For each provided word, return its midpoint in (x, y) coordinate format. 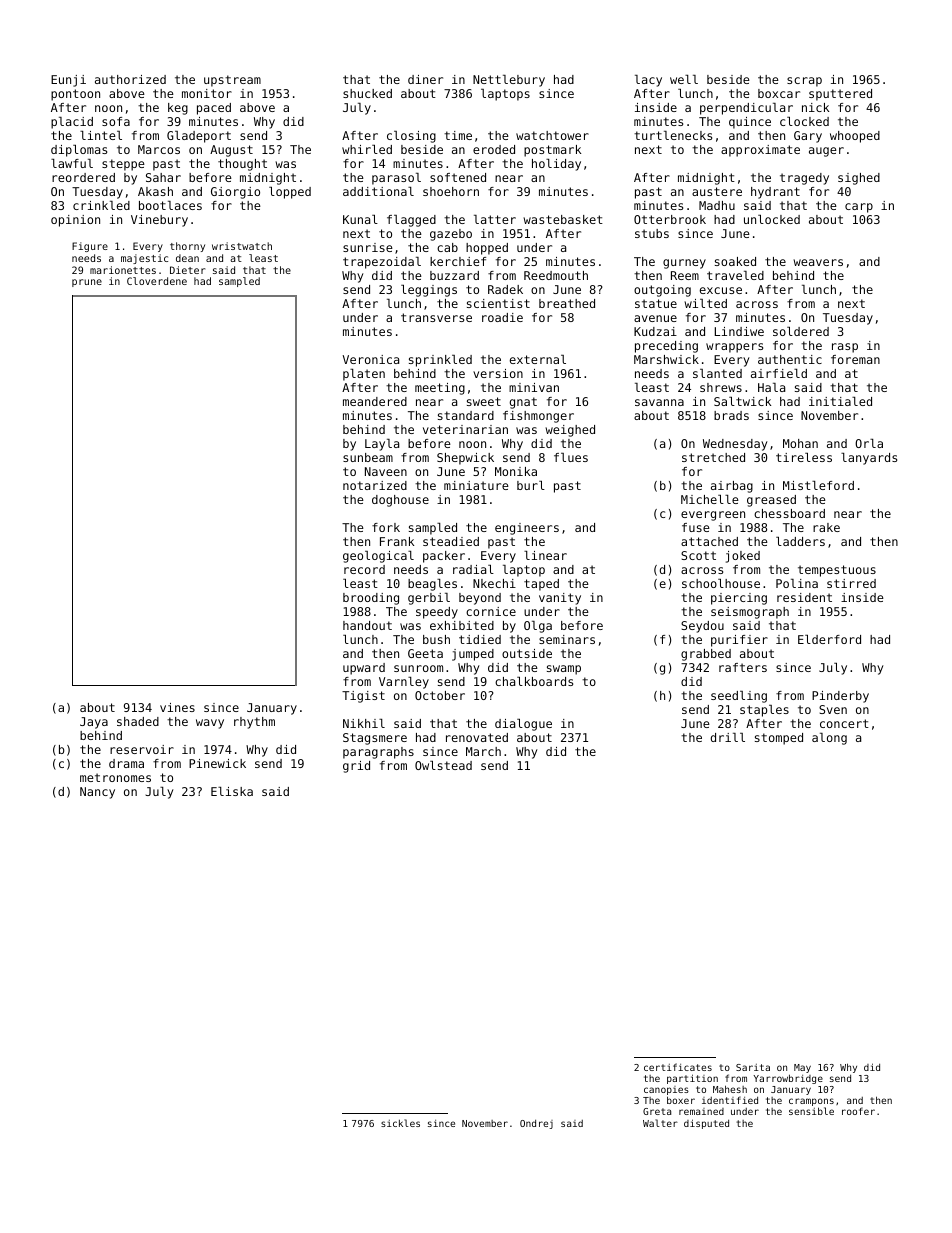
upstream (232, 81)
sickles (400, 1123)
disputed (706, 1124)
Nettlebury (509, 81)
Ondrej (536, 1124)
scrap (804, 82)
